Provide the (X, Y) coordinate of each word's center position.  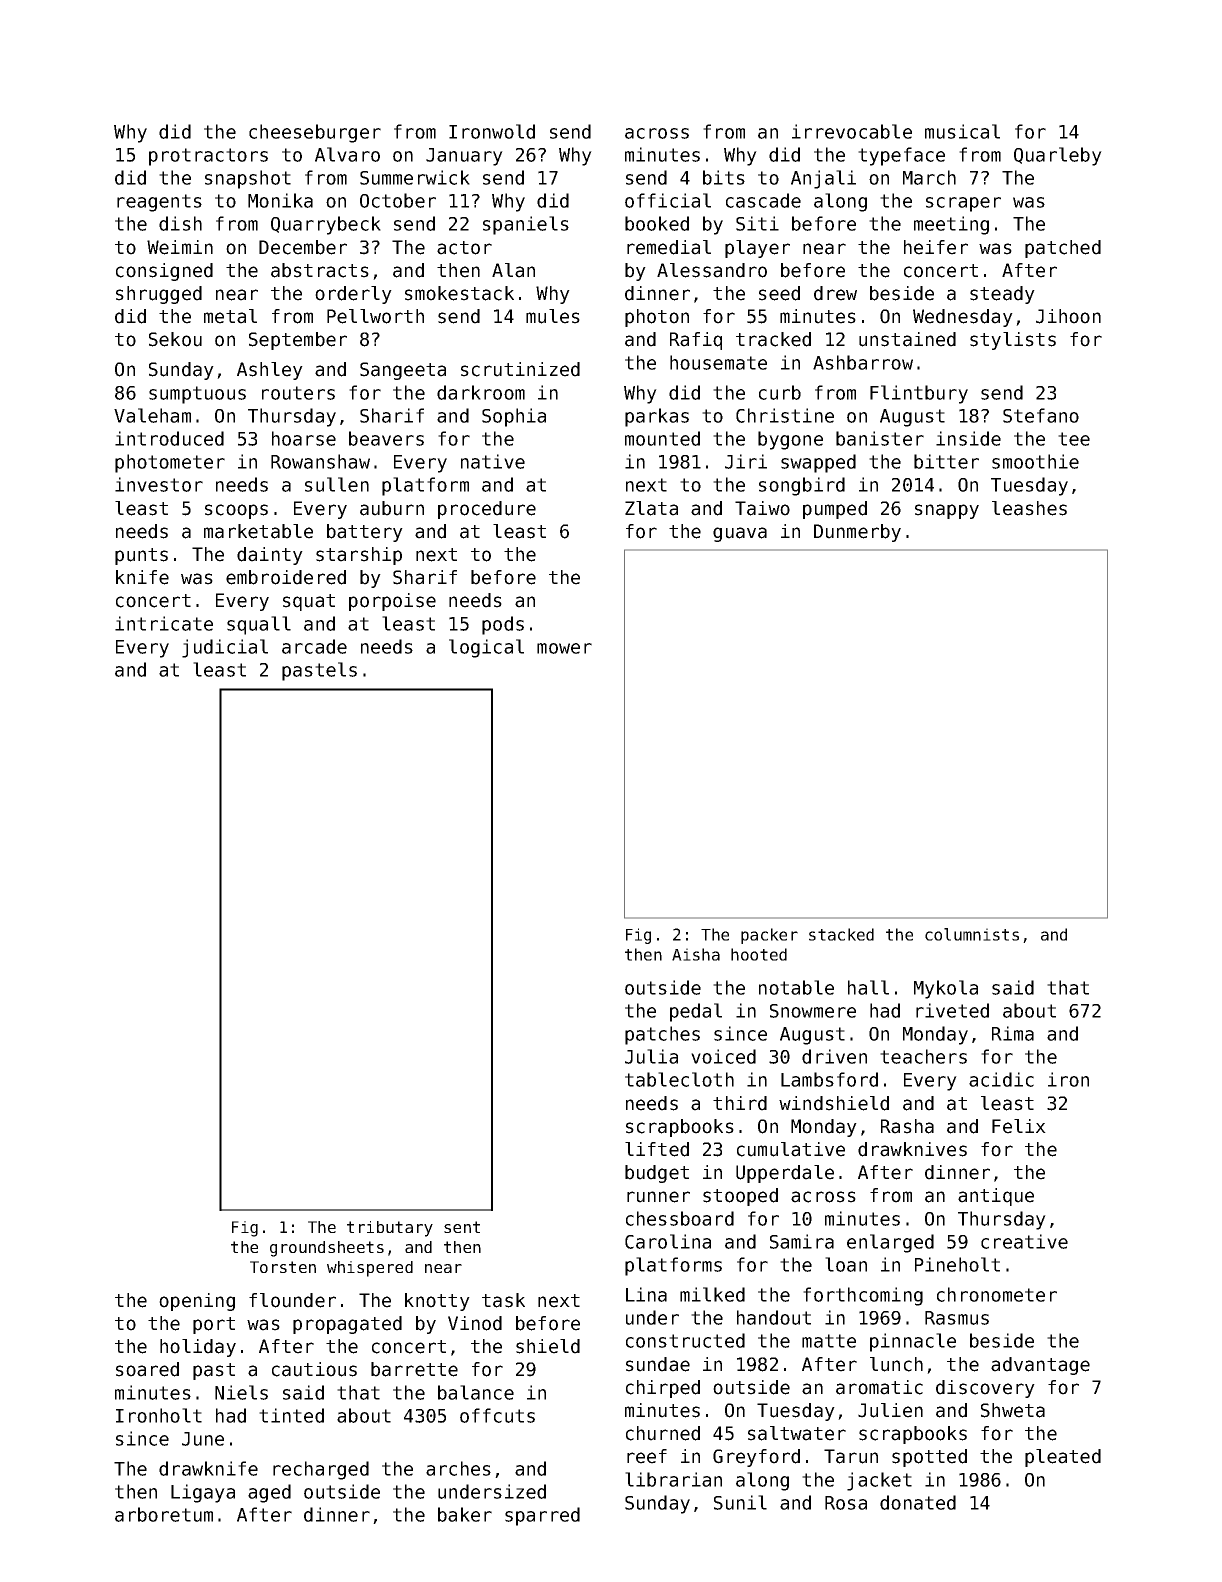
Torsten (283, 1267)
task (503, 1300)
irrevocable (852, 131)
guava (740, 534)
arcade (314, 646)
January (464, 157)
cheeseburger (315, 133)
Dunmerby (857, 533)
